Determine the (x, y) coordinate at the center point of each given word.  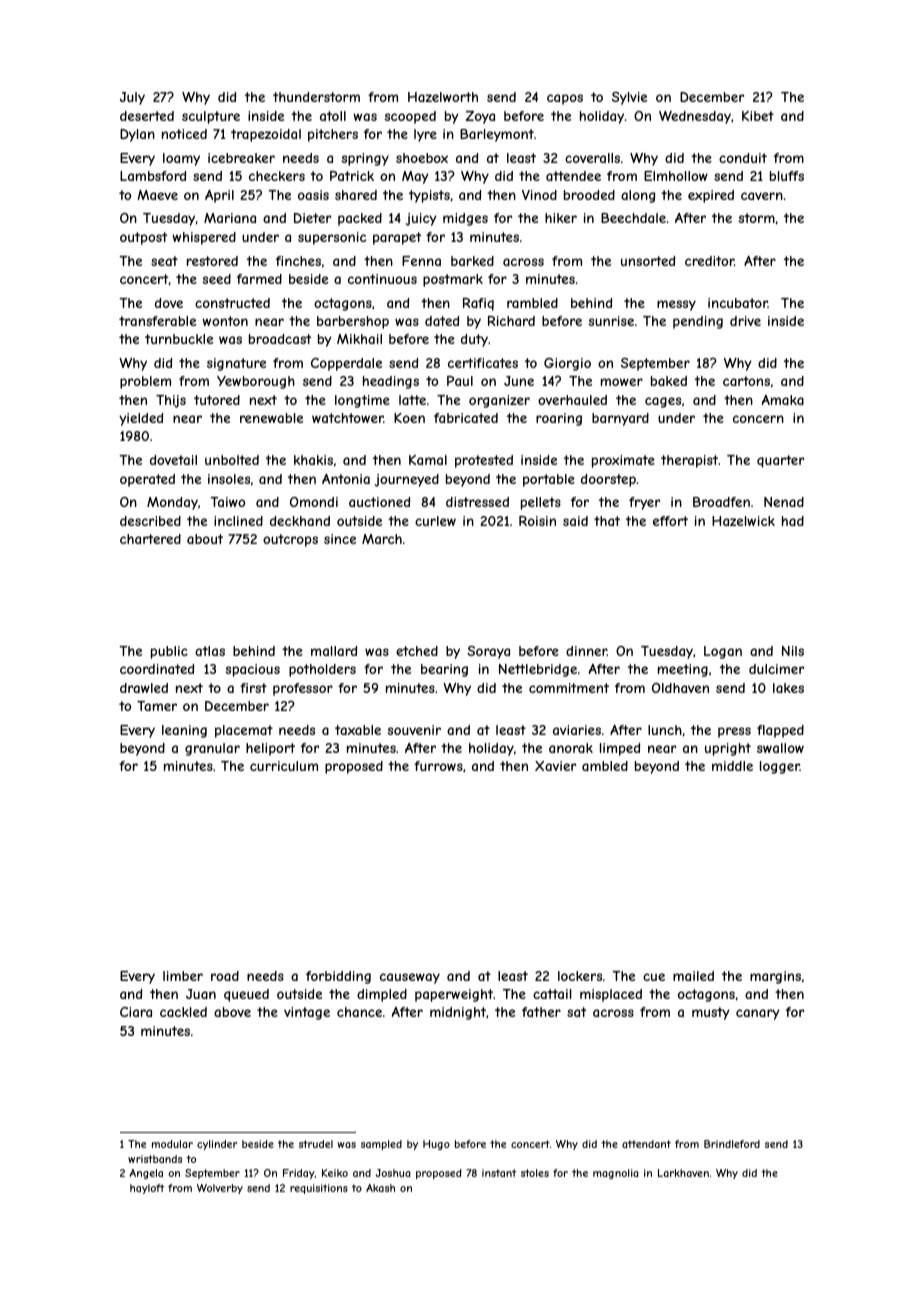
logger (780, 767)
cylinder (217, 1145)
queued (246, 995)
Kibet (758, 116)
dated (442, 321)
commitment (569, 688)
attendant (646, 1144)
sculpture (211, 117)
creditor (709, 261)
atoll (333, 116)
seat (164, 261)
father (541, 1012)
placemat (244, 731)
